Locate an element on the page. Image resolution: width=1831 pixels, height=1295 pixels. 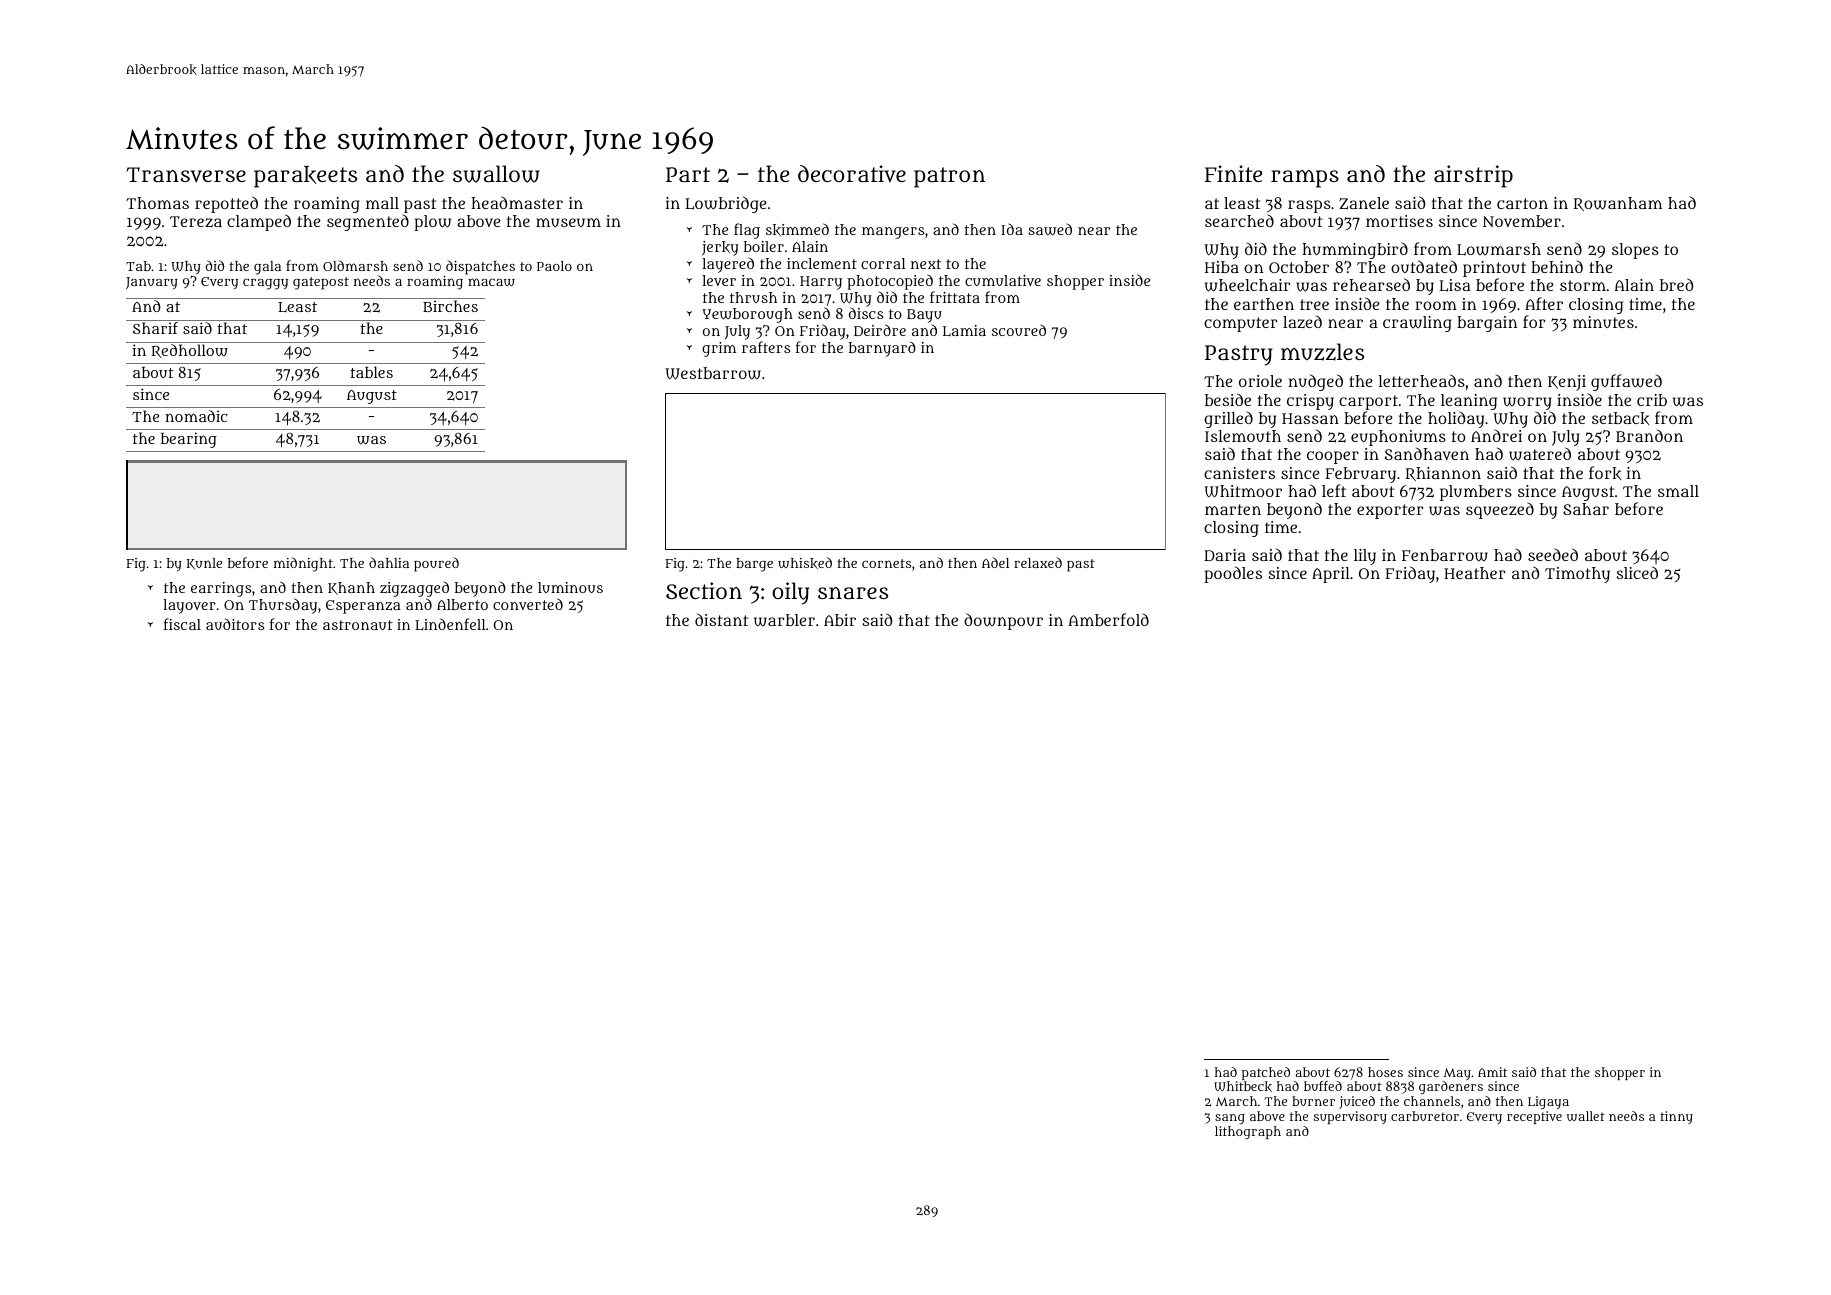
May is located at coordinates (1457, 1074).
